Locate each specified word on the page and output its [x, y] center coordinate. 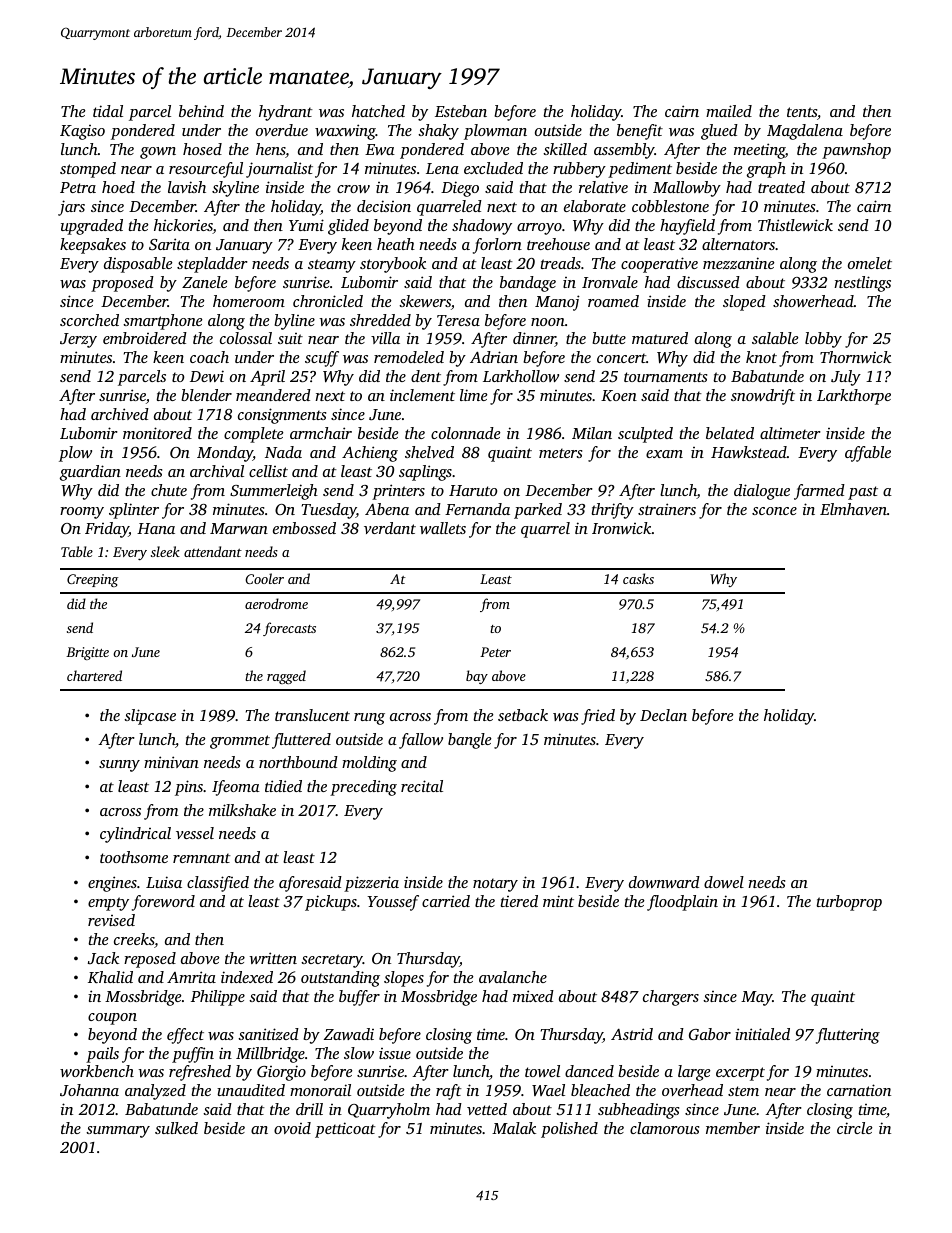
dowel [724, 882]
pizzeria [371, 884]
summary [118, 1132]
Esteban [461, 111]
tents [802, 112]
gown [158, 153]
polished [569, 1130]
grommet [240, 742]
